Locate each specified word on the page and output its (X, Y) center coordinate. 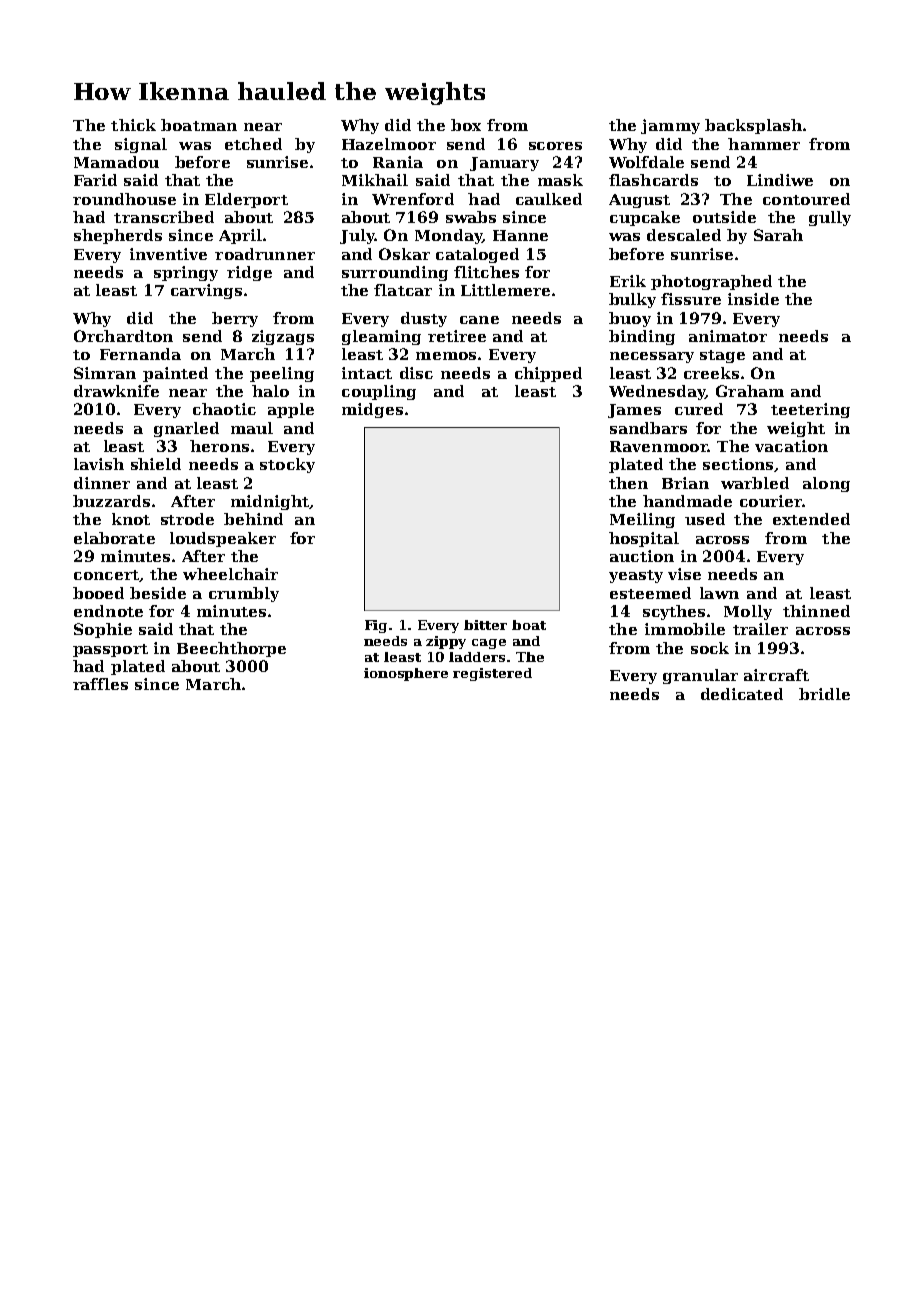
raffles (100, 684)
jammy (670, 126)
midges (372, 410)
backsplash (753, 126)
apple (291, 410)
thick (133, 125)
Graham (750, 391)
